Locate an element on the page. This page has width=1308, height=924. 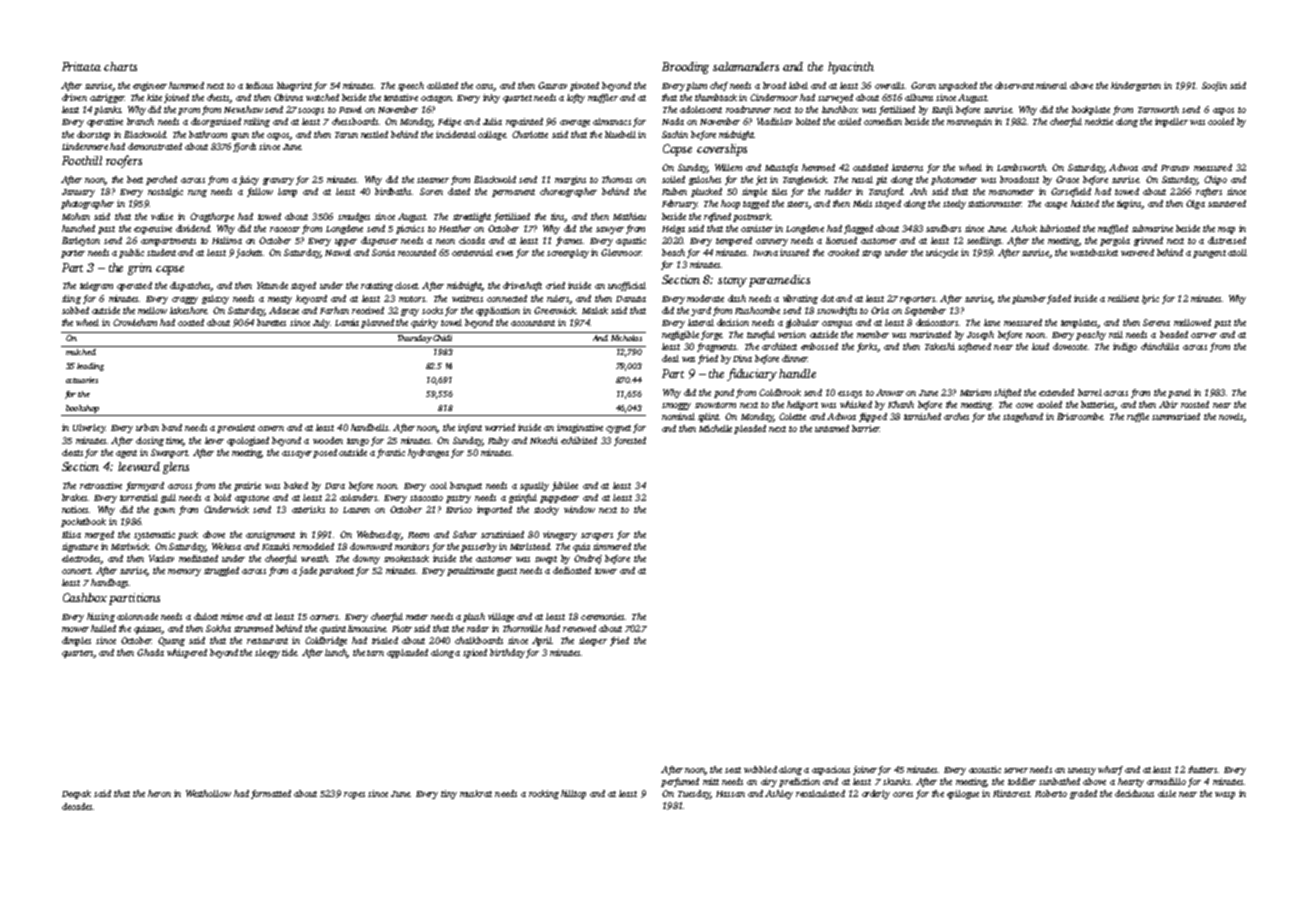
decades is located at coordinates (77, 806).
